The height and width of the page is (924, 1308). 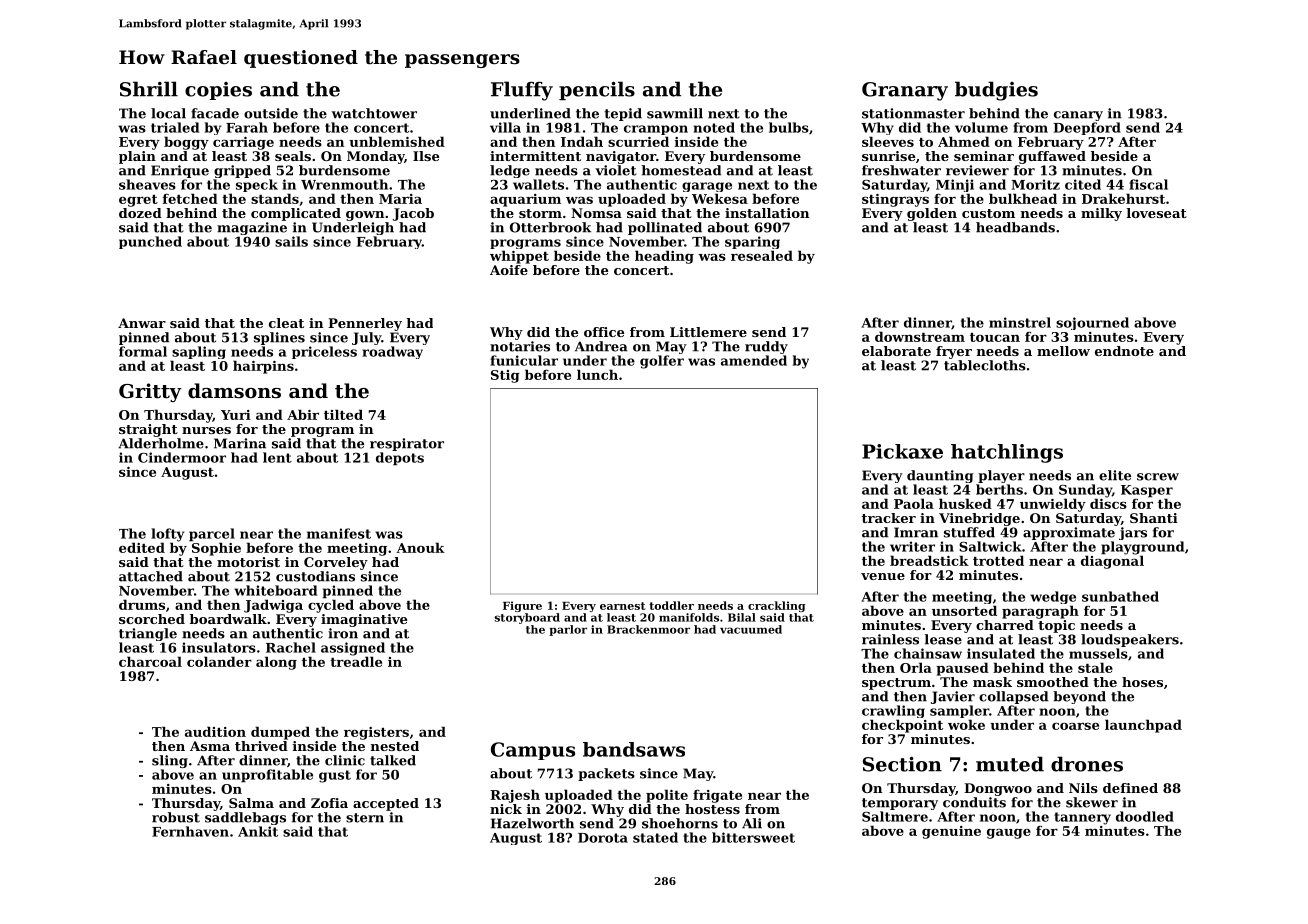 What do you see at coordinates (280, 733) in the page?
I see `dumped` at bounding box center [280, 733].
